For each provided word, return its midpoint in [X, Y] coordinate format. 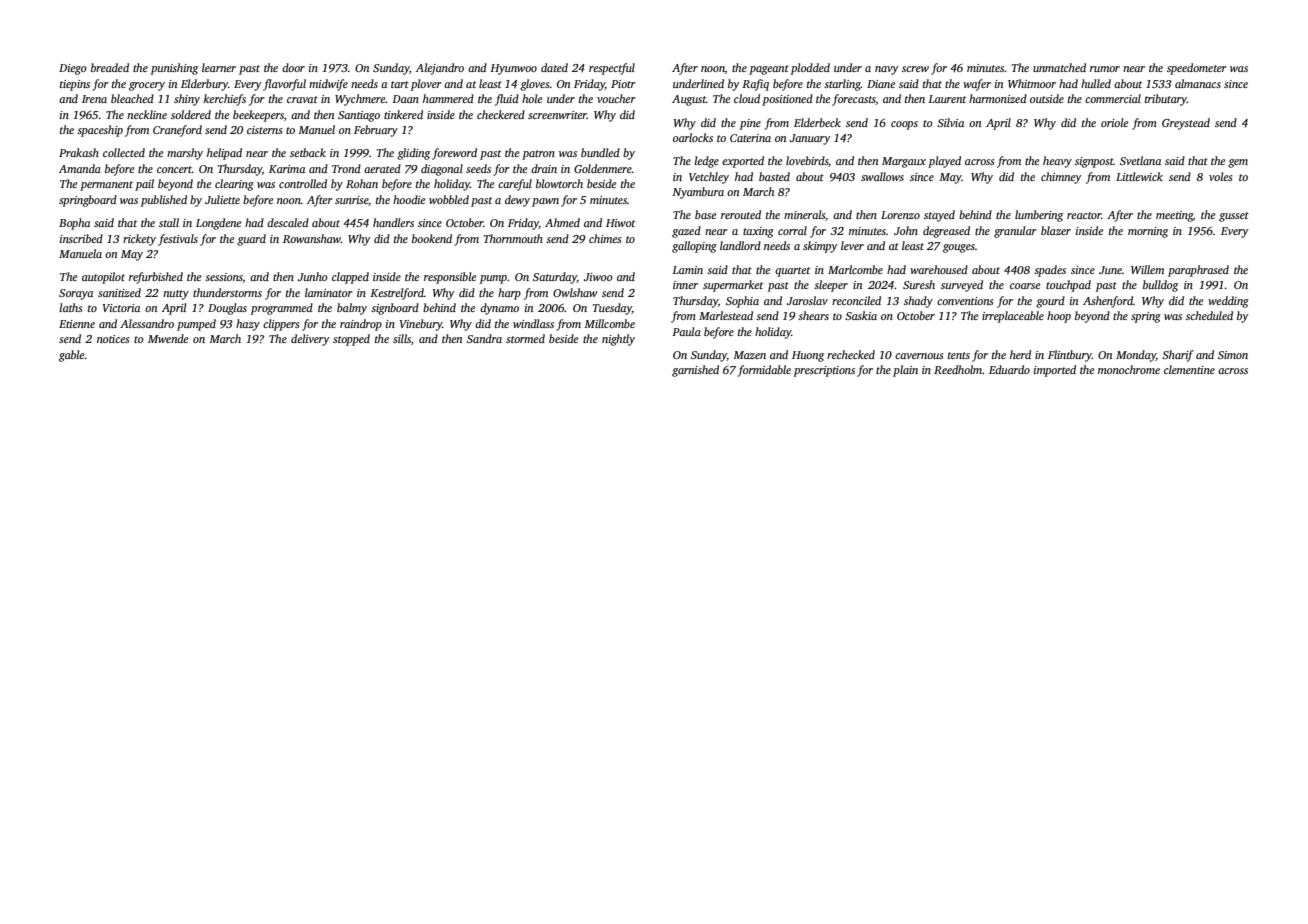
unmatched [1059, 67]
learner [219, 67]
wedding [1228, 302]
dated [554, 67]
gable [71, 356]
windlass [533, 323]
